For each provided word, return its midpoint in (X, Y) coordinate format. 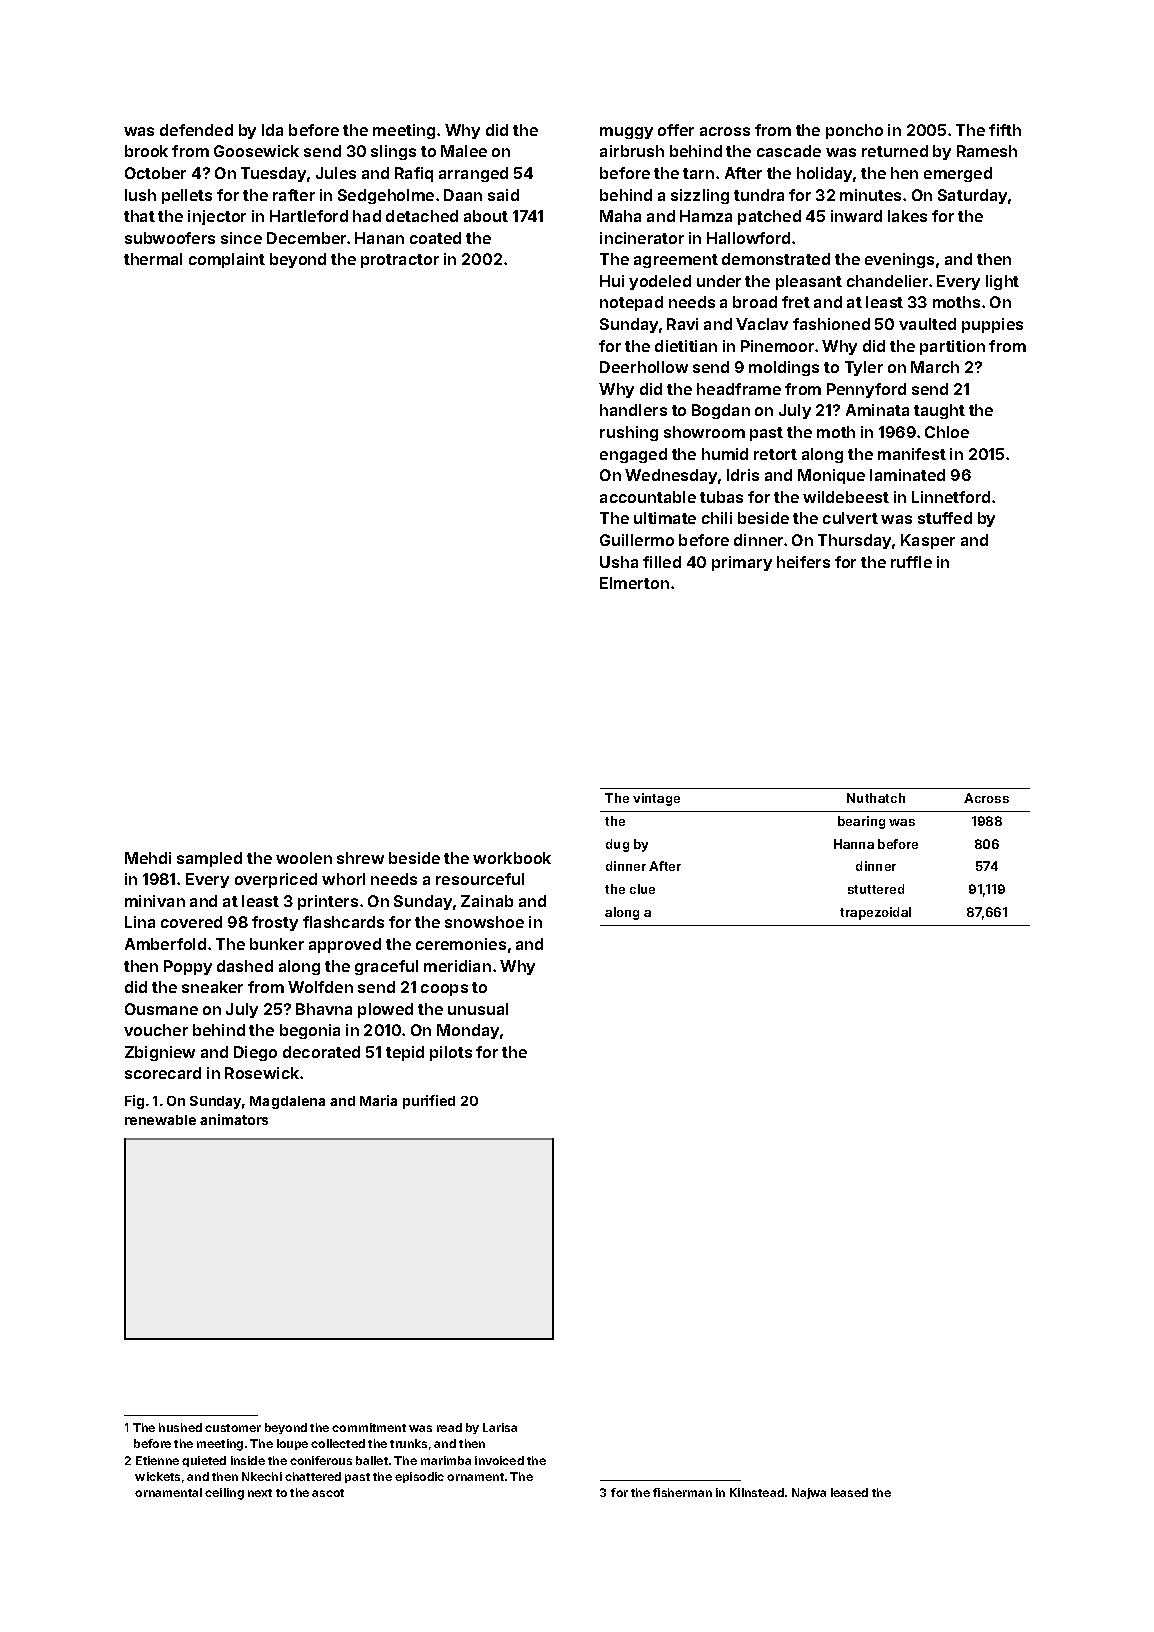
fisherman (682, 1492)
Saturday (972, 196)
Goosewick (256, 151)
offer (676, 130)
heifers (803, 562)
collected (338, 1443)
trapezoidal (875, 913)
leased (849, 1492)
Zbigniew (160, 1053)
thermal (153, 259)
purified (429, 1102)
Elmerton (634, 583)
